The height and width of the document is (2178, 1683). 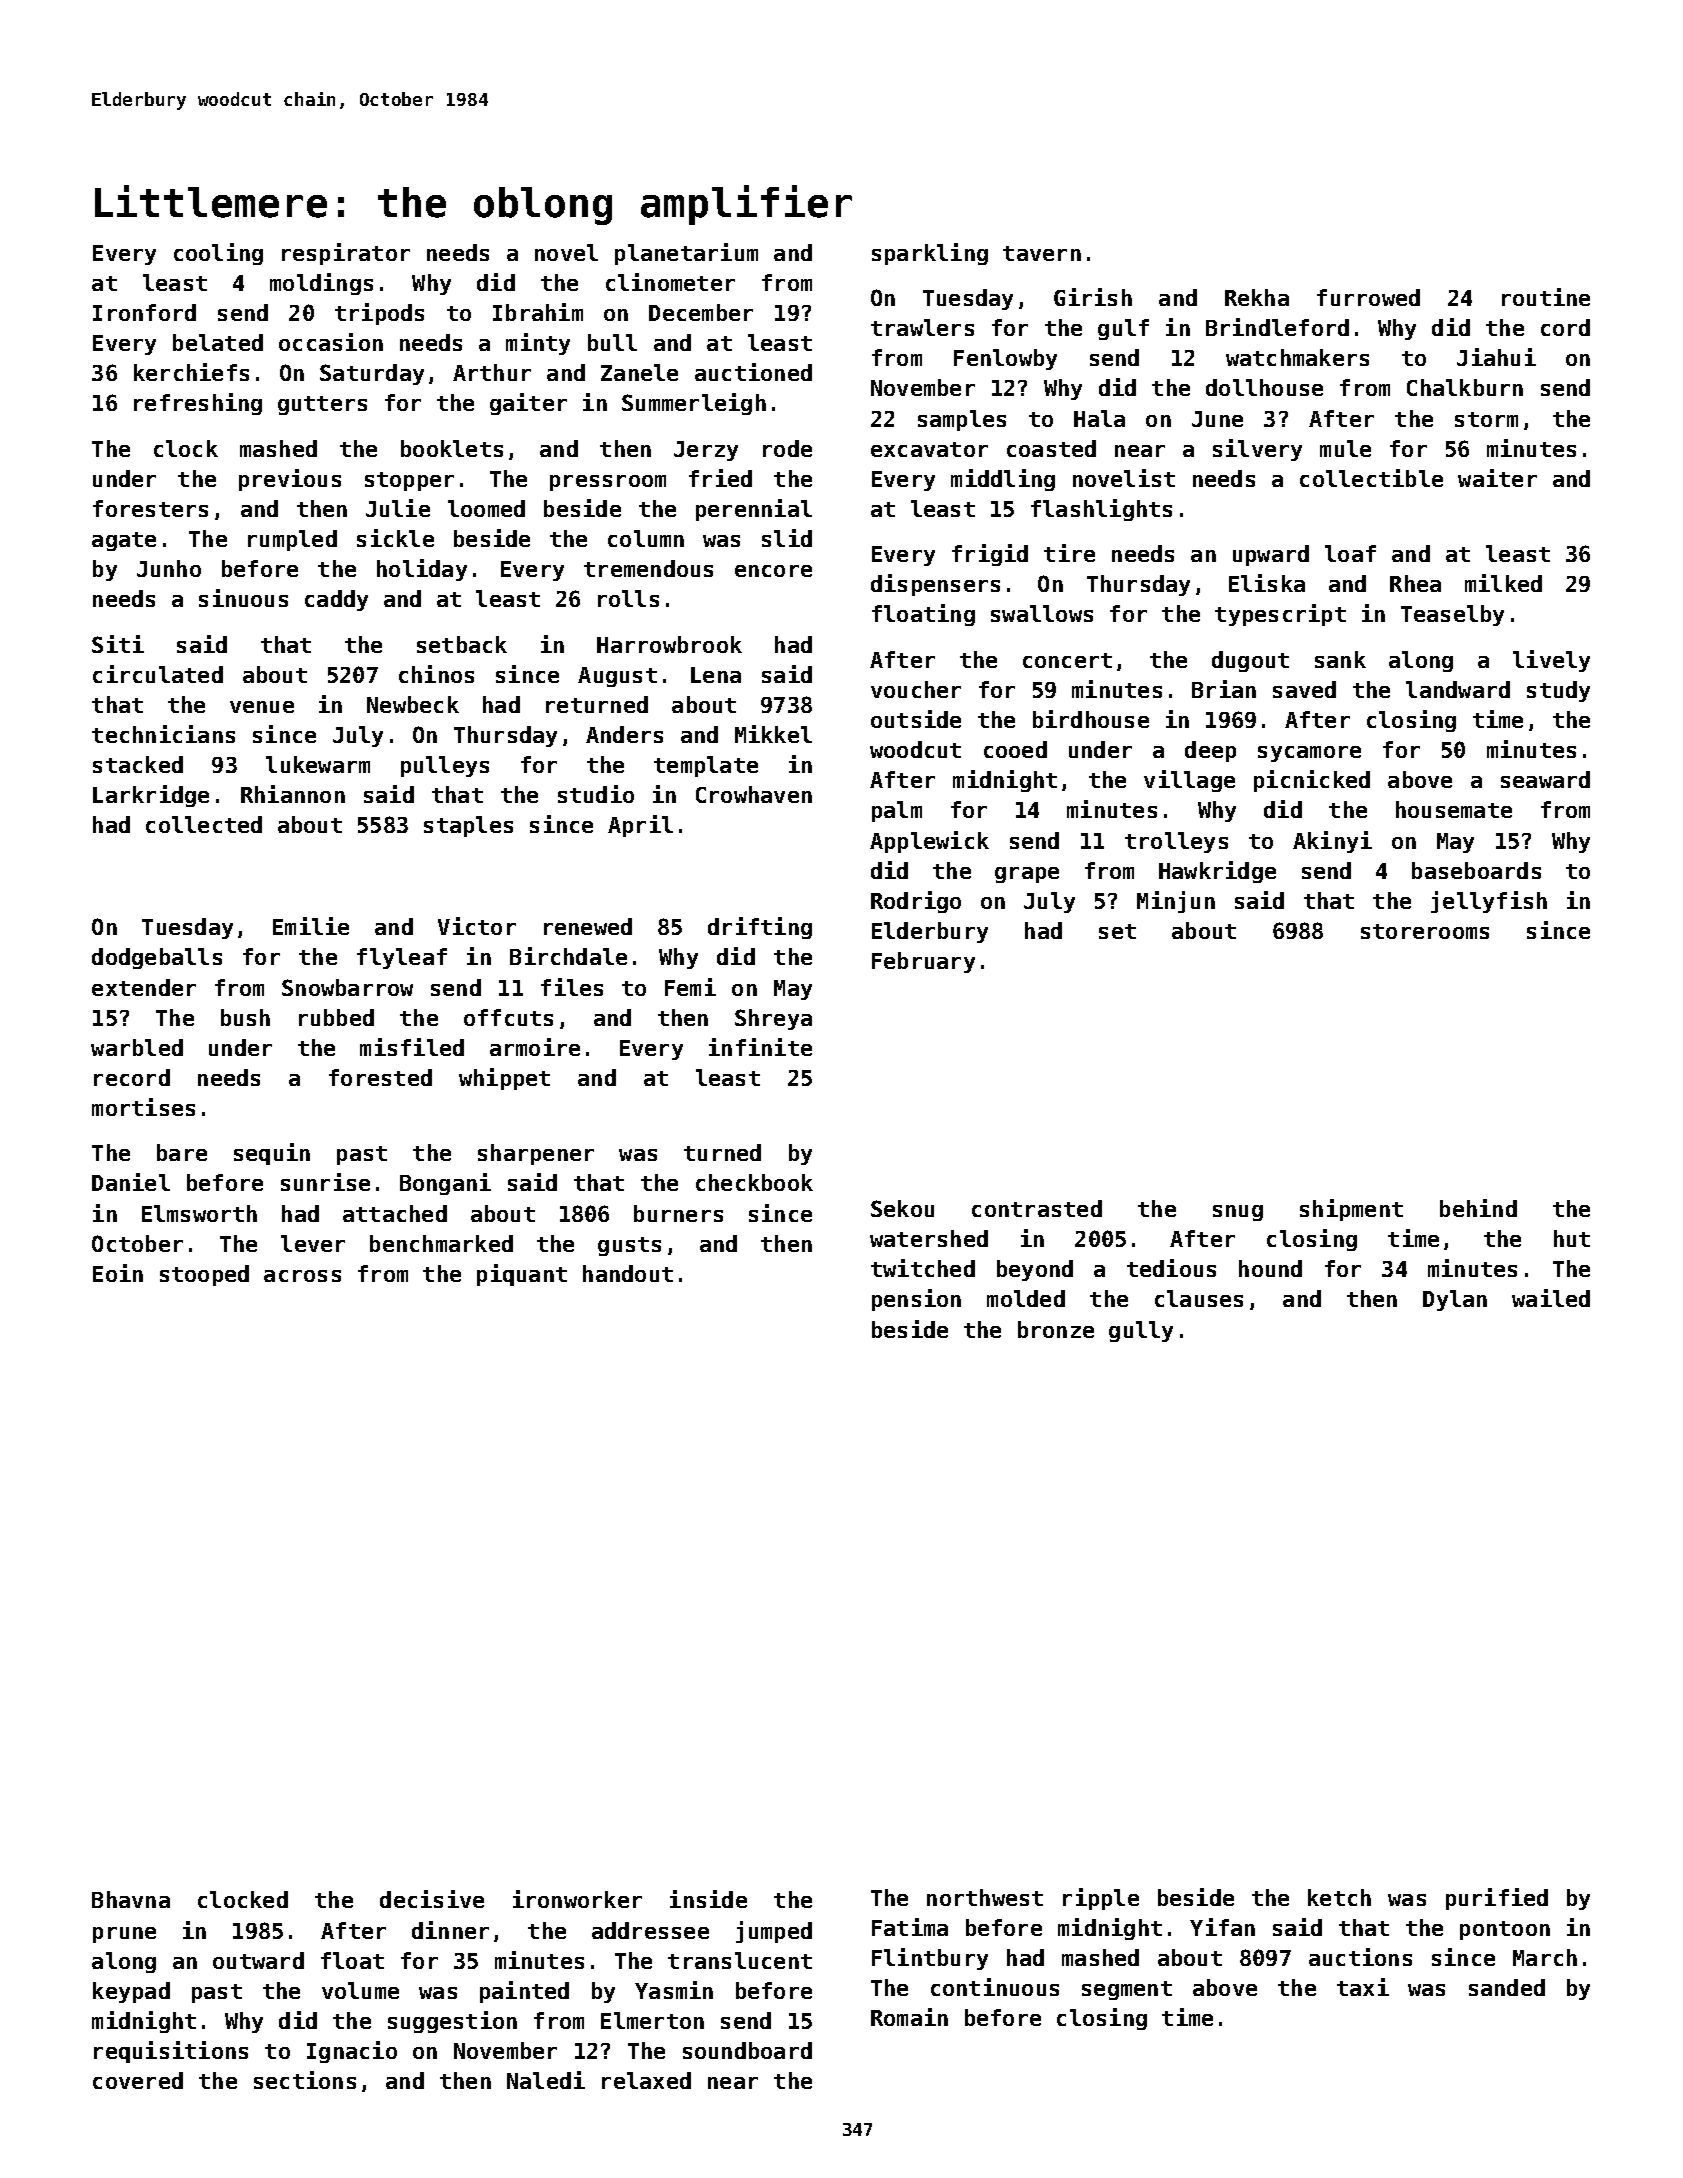 What do you see at coordinates (535, 1047) in the document?
I see `armoire` at bounding box center [535, 1047].
